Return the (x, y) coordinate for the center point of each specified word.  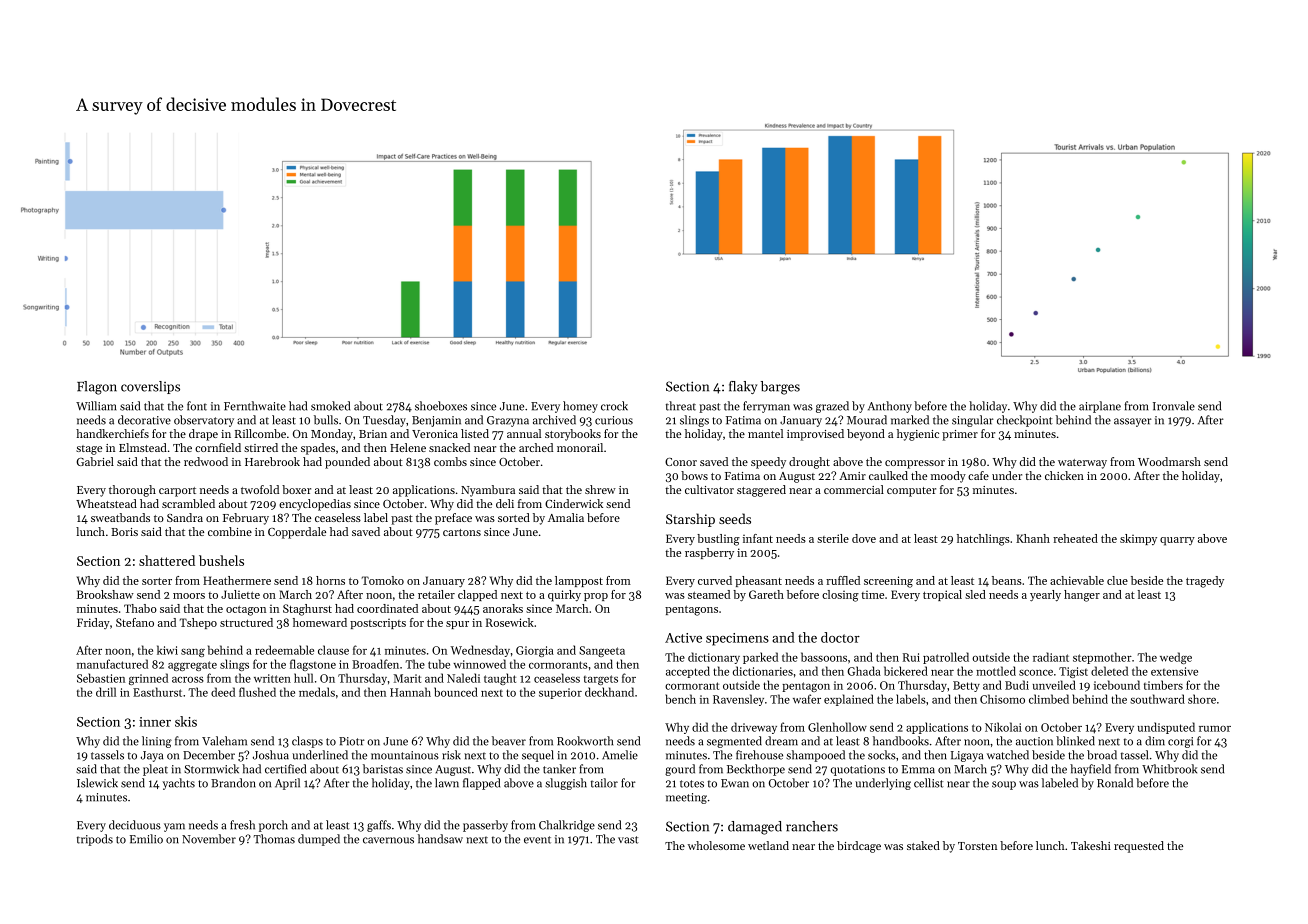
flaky (743, 387)
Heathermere (237, 580)
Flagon (97, 388)
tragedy (1205, 582)
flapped (481, 784)
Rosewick (510, 622)
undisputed (1166, 728)
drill (106, 692)
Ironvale (1174, 406)
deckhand (609, 692)
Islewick (97, 783)
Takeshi (1091, 845)
